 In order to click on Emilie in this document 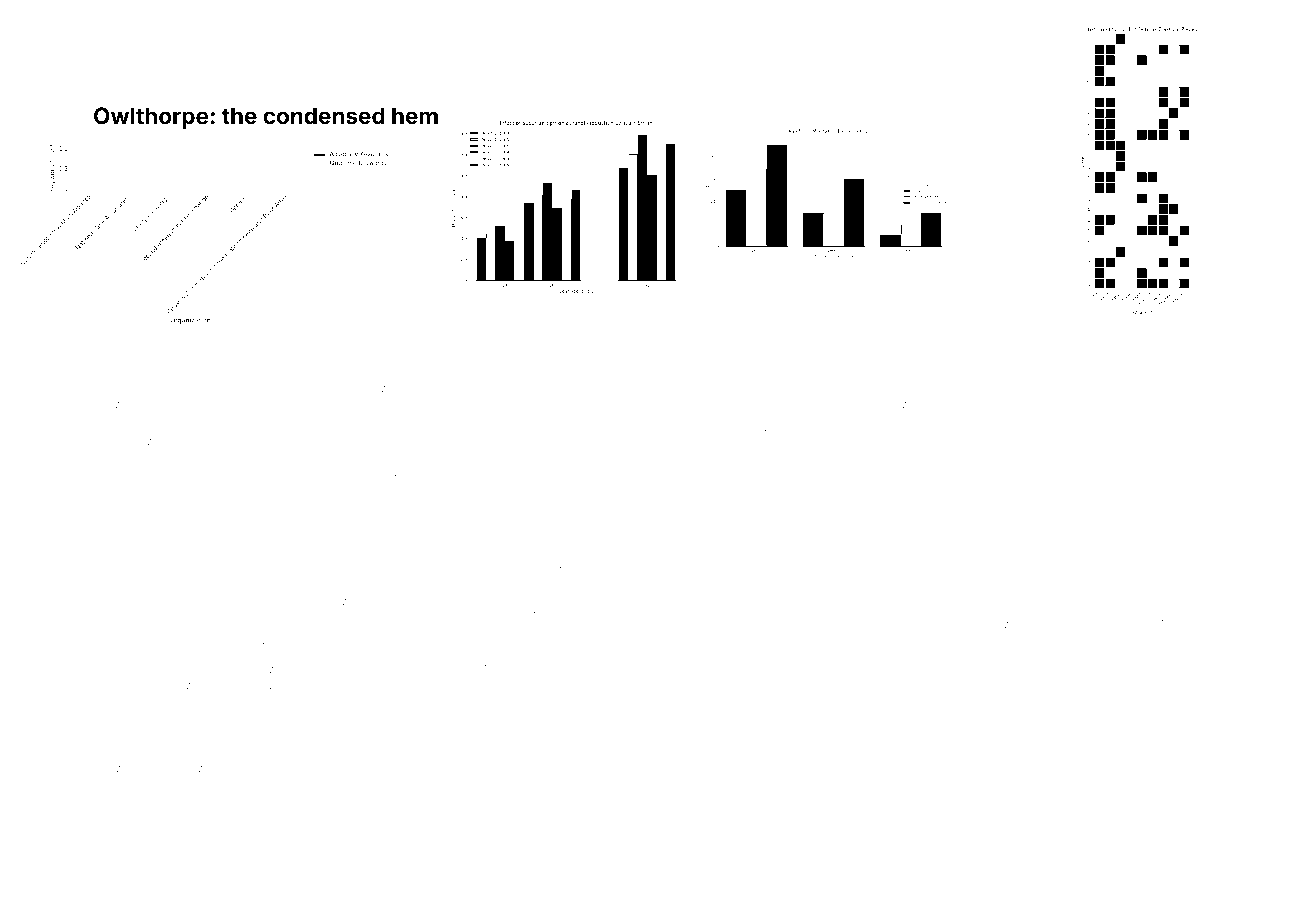, I will do `click(838, 343)`.
